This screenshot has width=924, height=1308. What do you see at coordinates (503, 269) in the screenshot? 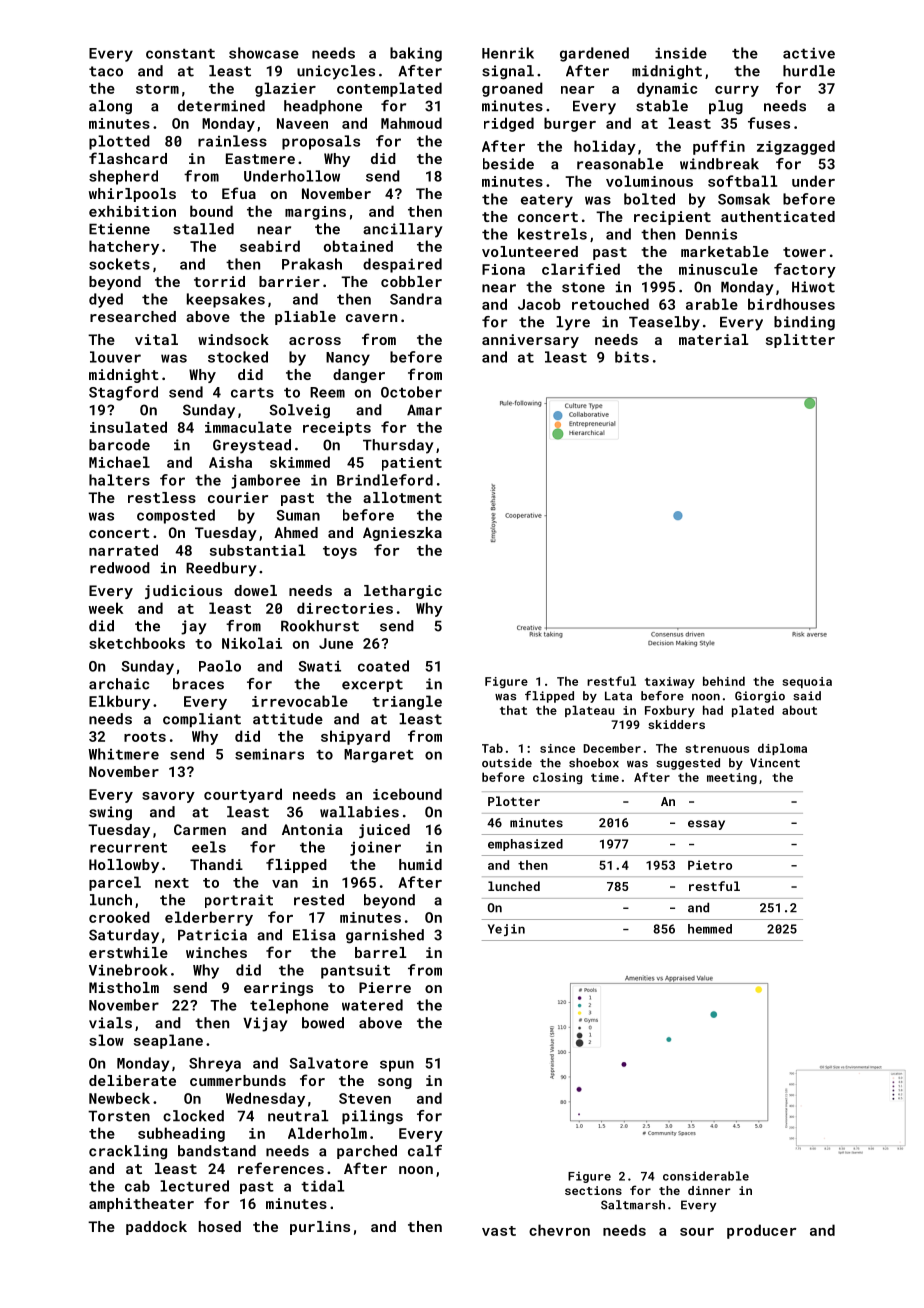
I see `Fiona` at bounding box center [503, 269].
